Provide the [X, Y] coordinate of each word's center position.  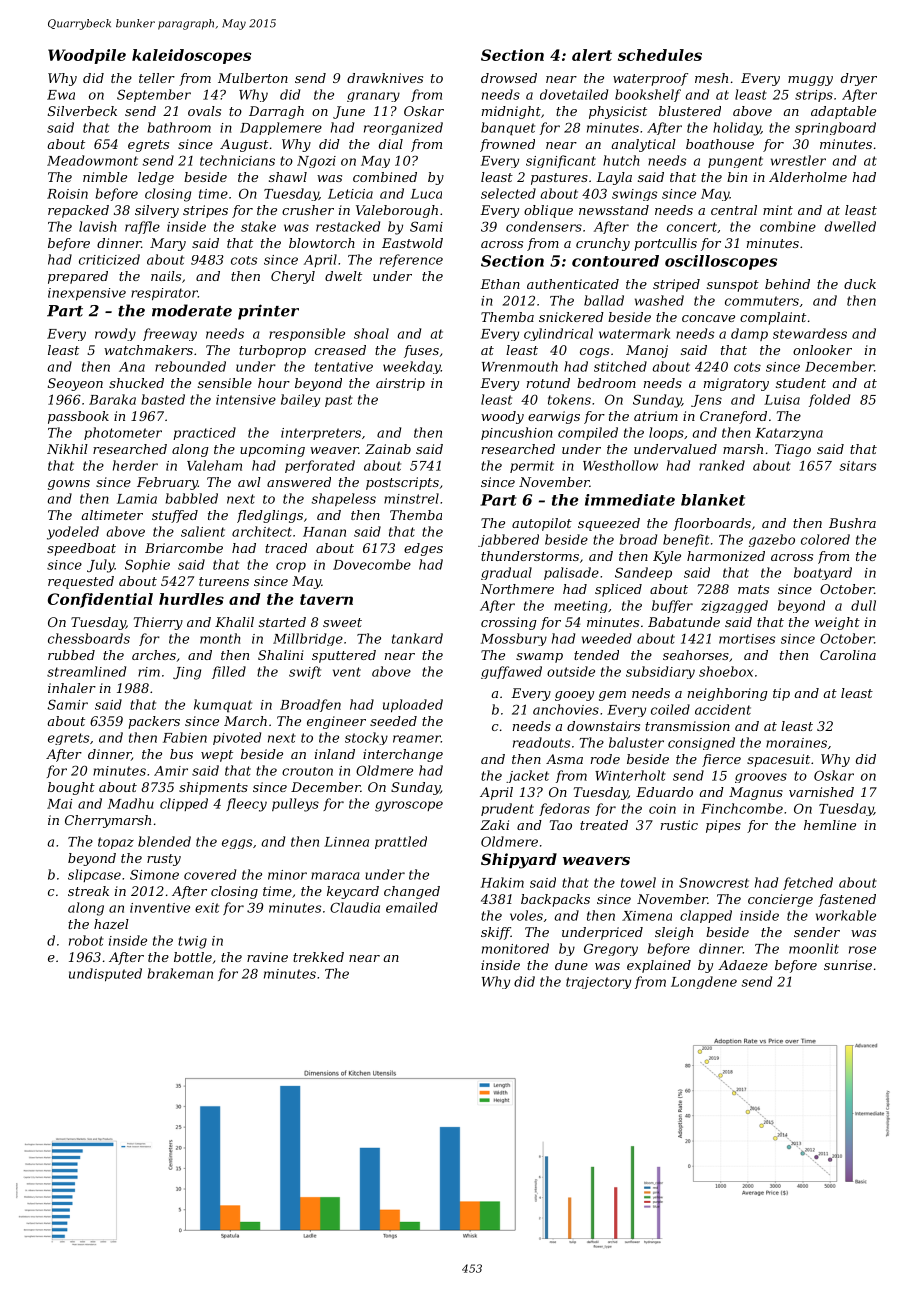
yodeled [73, 533]
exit [207, 908]
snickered [571, 317]
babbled [192, 498]
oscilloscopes [721, 262]
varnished [821, 792]
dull [863, 605]
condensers [544, 226]
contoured [615, 261]
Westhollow [620, 465]
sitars [858, 466]
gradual [506, 573]
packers [154, 722]
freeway [170, 334]
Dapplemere [281, 128]
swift [305, 672]
